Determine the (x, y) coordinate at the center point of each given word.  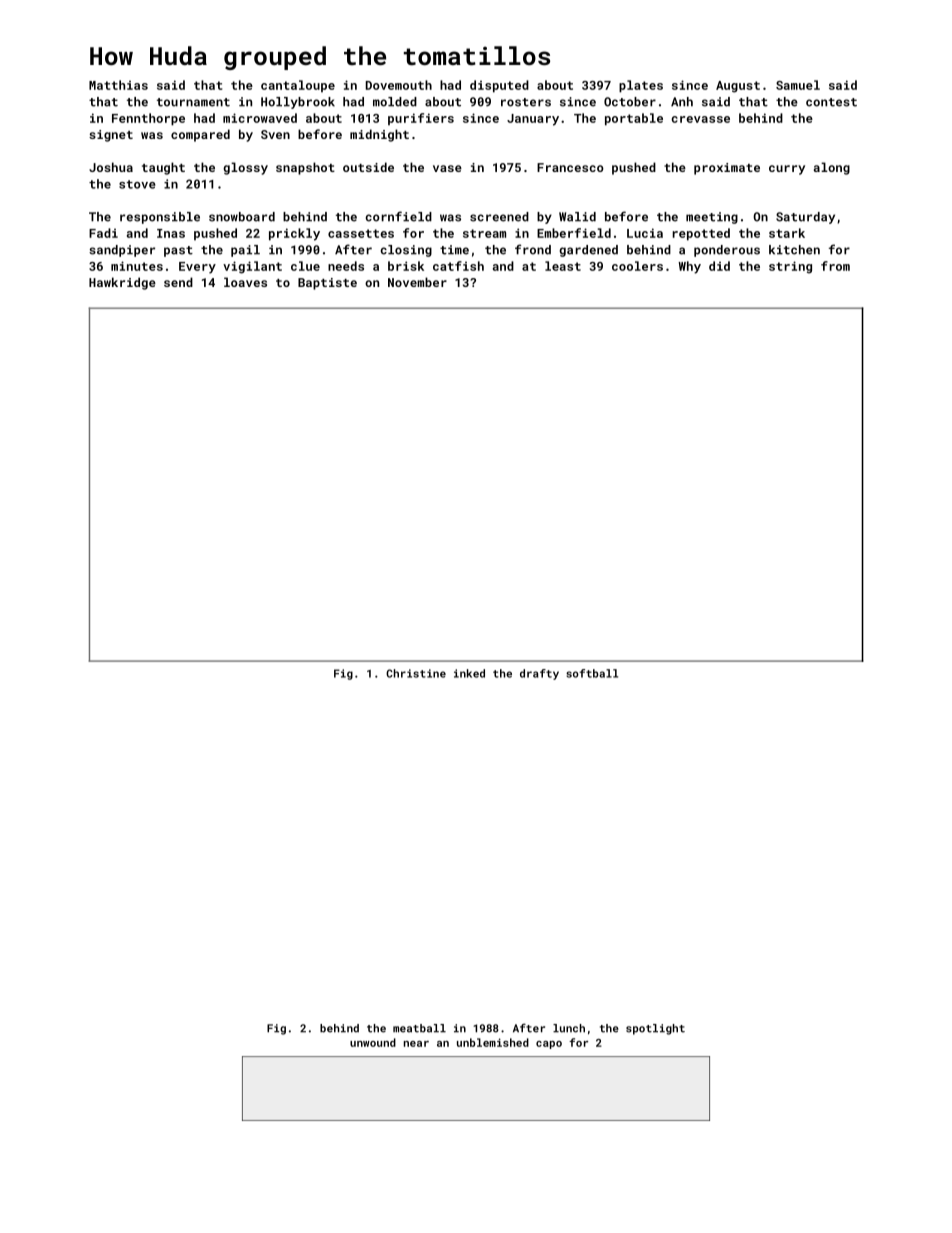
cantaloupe (298, 86)
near (416, 1044)
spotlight (655, 1029)
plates (641, 86)
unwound (373, 1042)
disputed (499, 86)
